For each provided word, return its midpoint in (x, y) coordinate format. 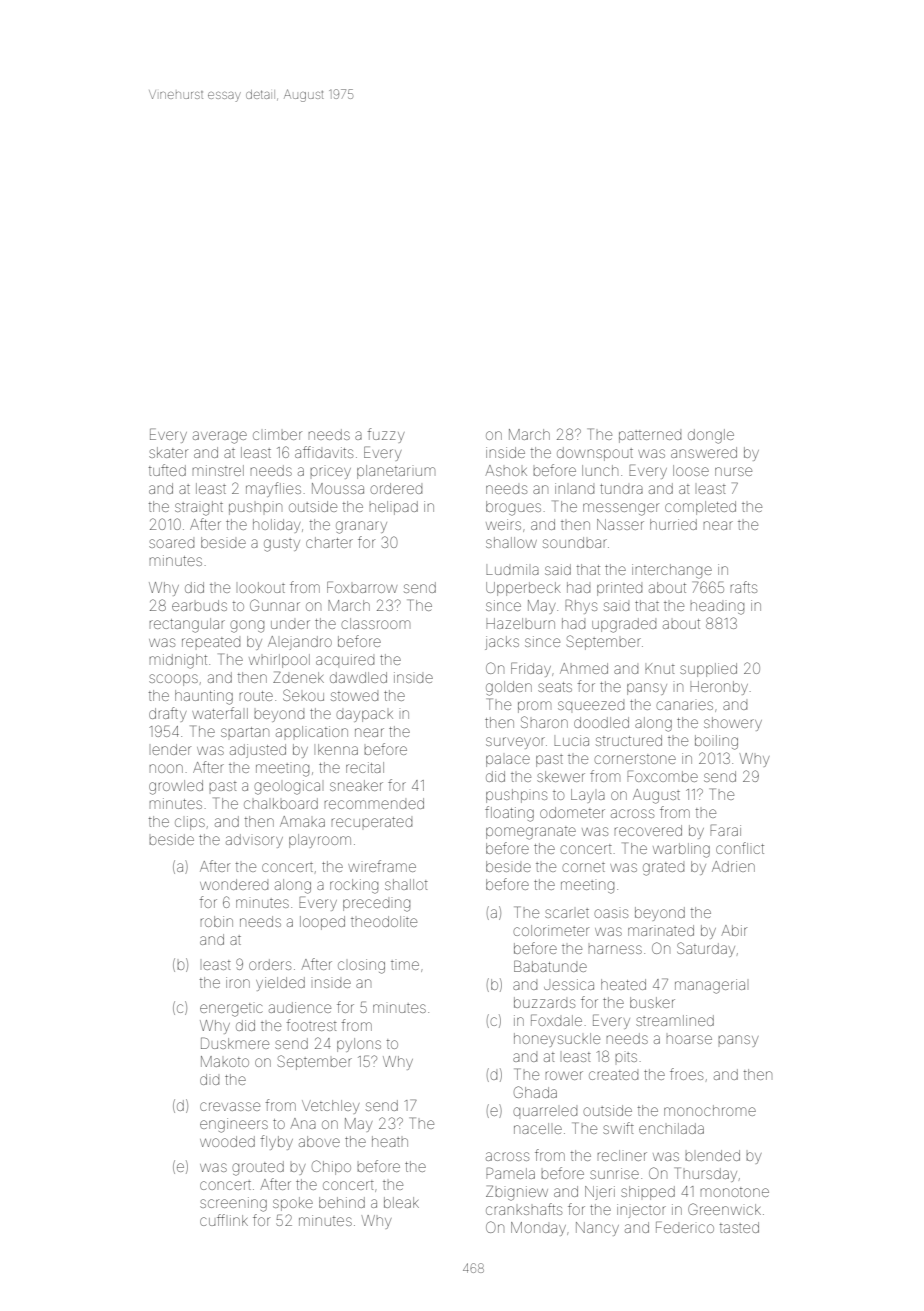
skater (168, 452)
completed (700, 508)
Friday (531, 669)
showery (733, 724)
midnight (178, 661)
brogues (513, 508)
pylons (359, 1045)
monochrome (710, 1110)
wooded (227, 1141)
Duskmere (235, 1043)
